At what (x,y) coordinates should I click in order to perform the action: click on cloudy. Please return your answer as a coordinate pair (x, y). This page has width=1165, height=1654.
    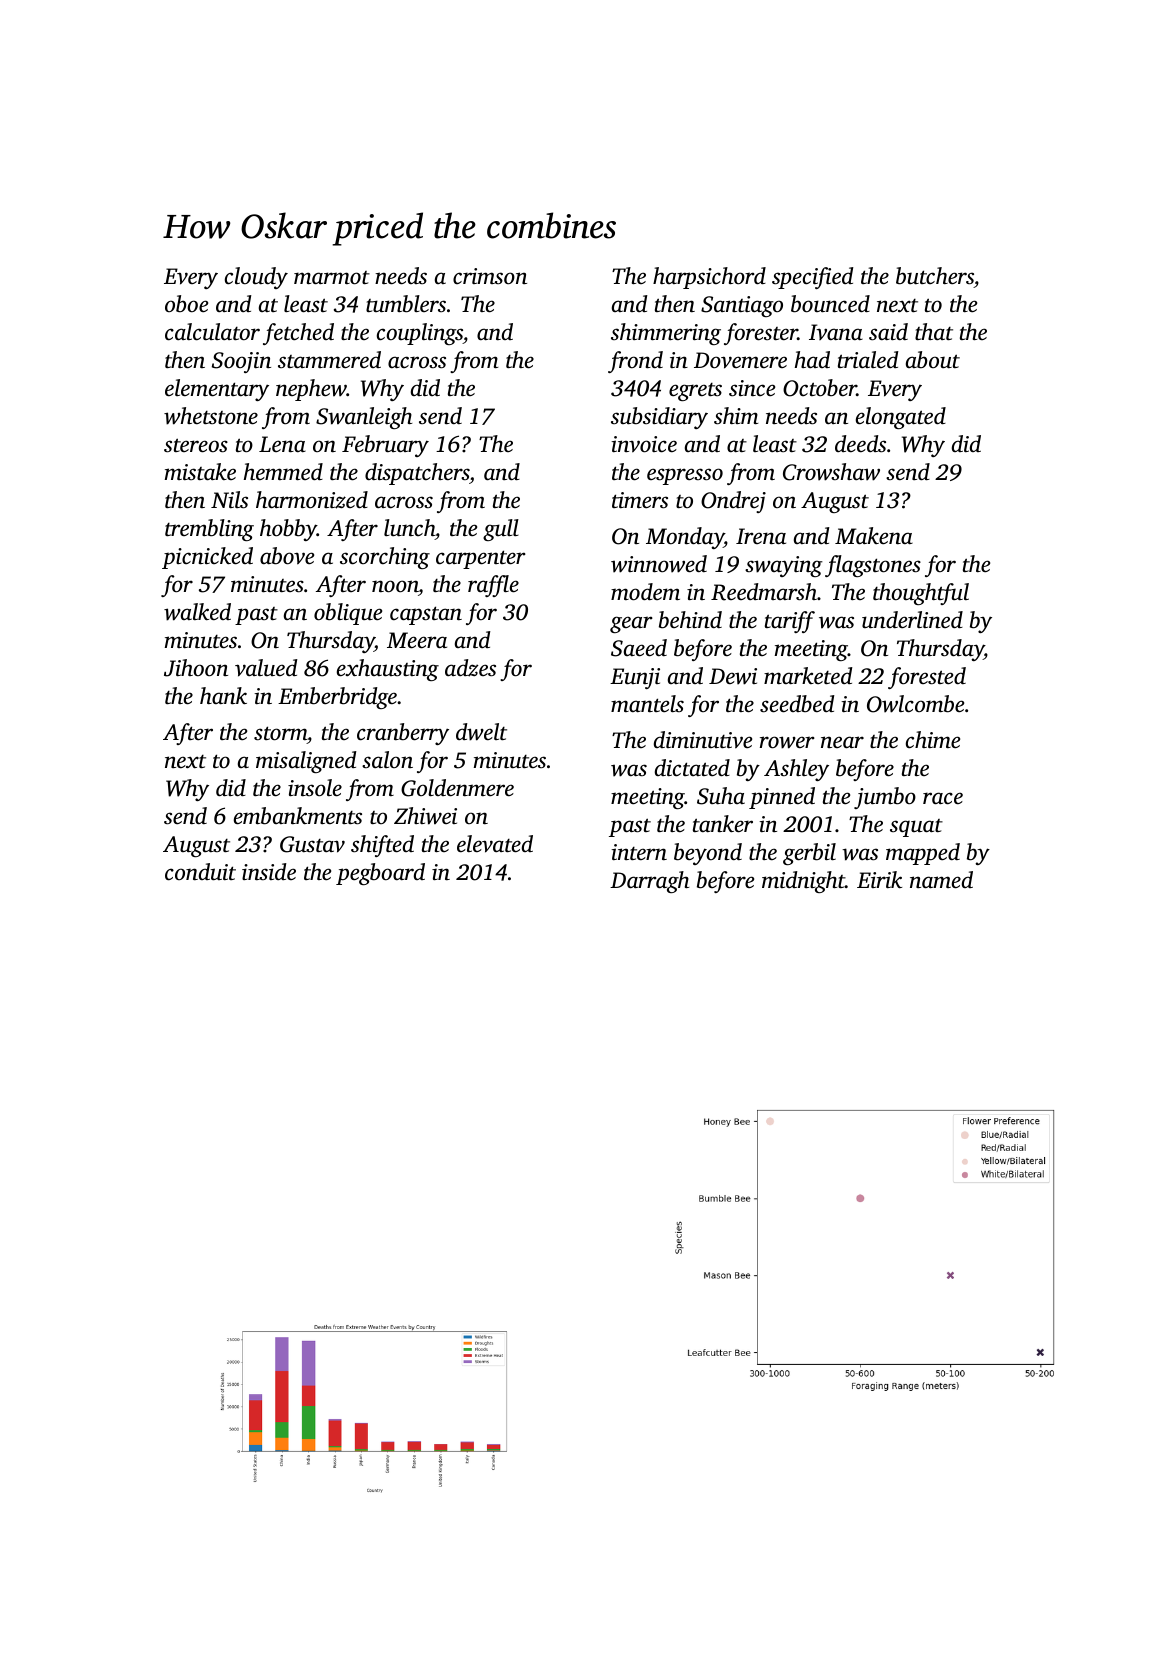
    Looking at the image, I should click on (256, 278).
